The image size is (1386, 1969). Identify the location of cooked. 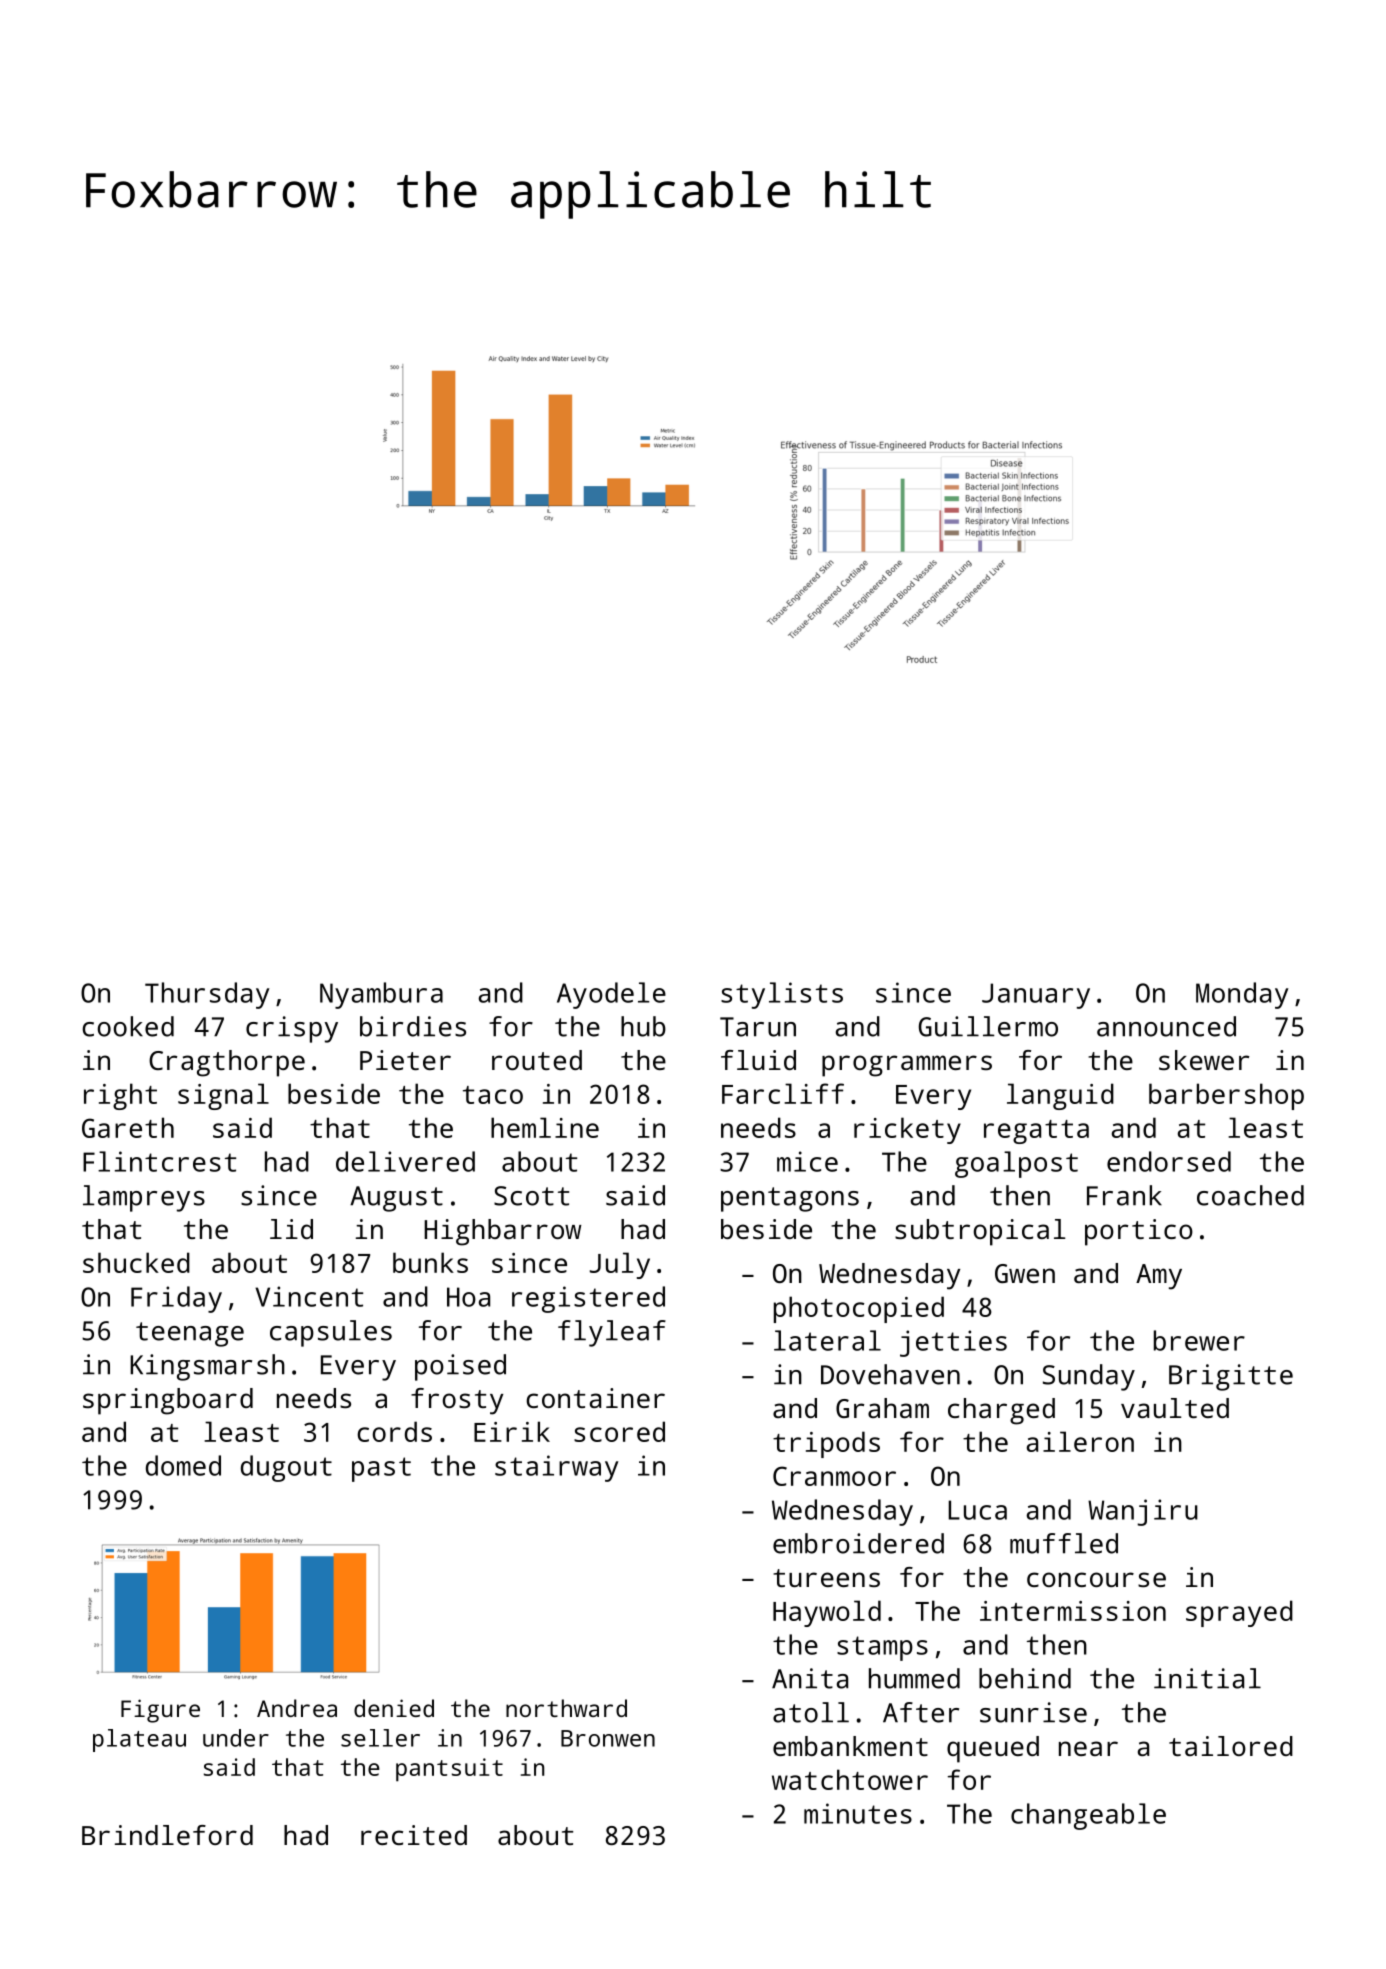
(128, 1026).
